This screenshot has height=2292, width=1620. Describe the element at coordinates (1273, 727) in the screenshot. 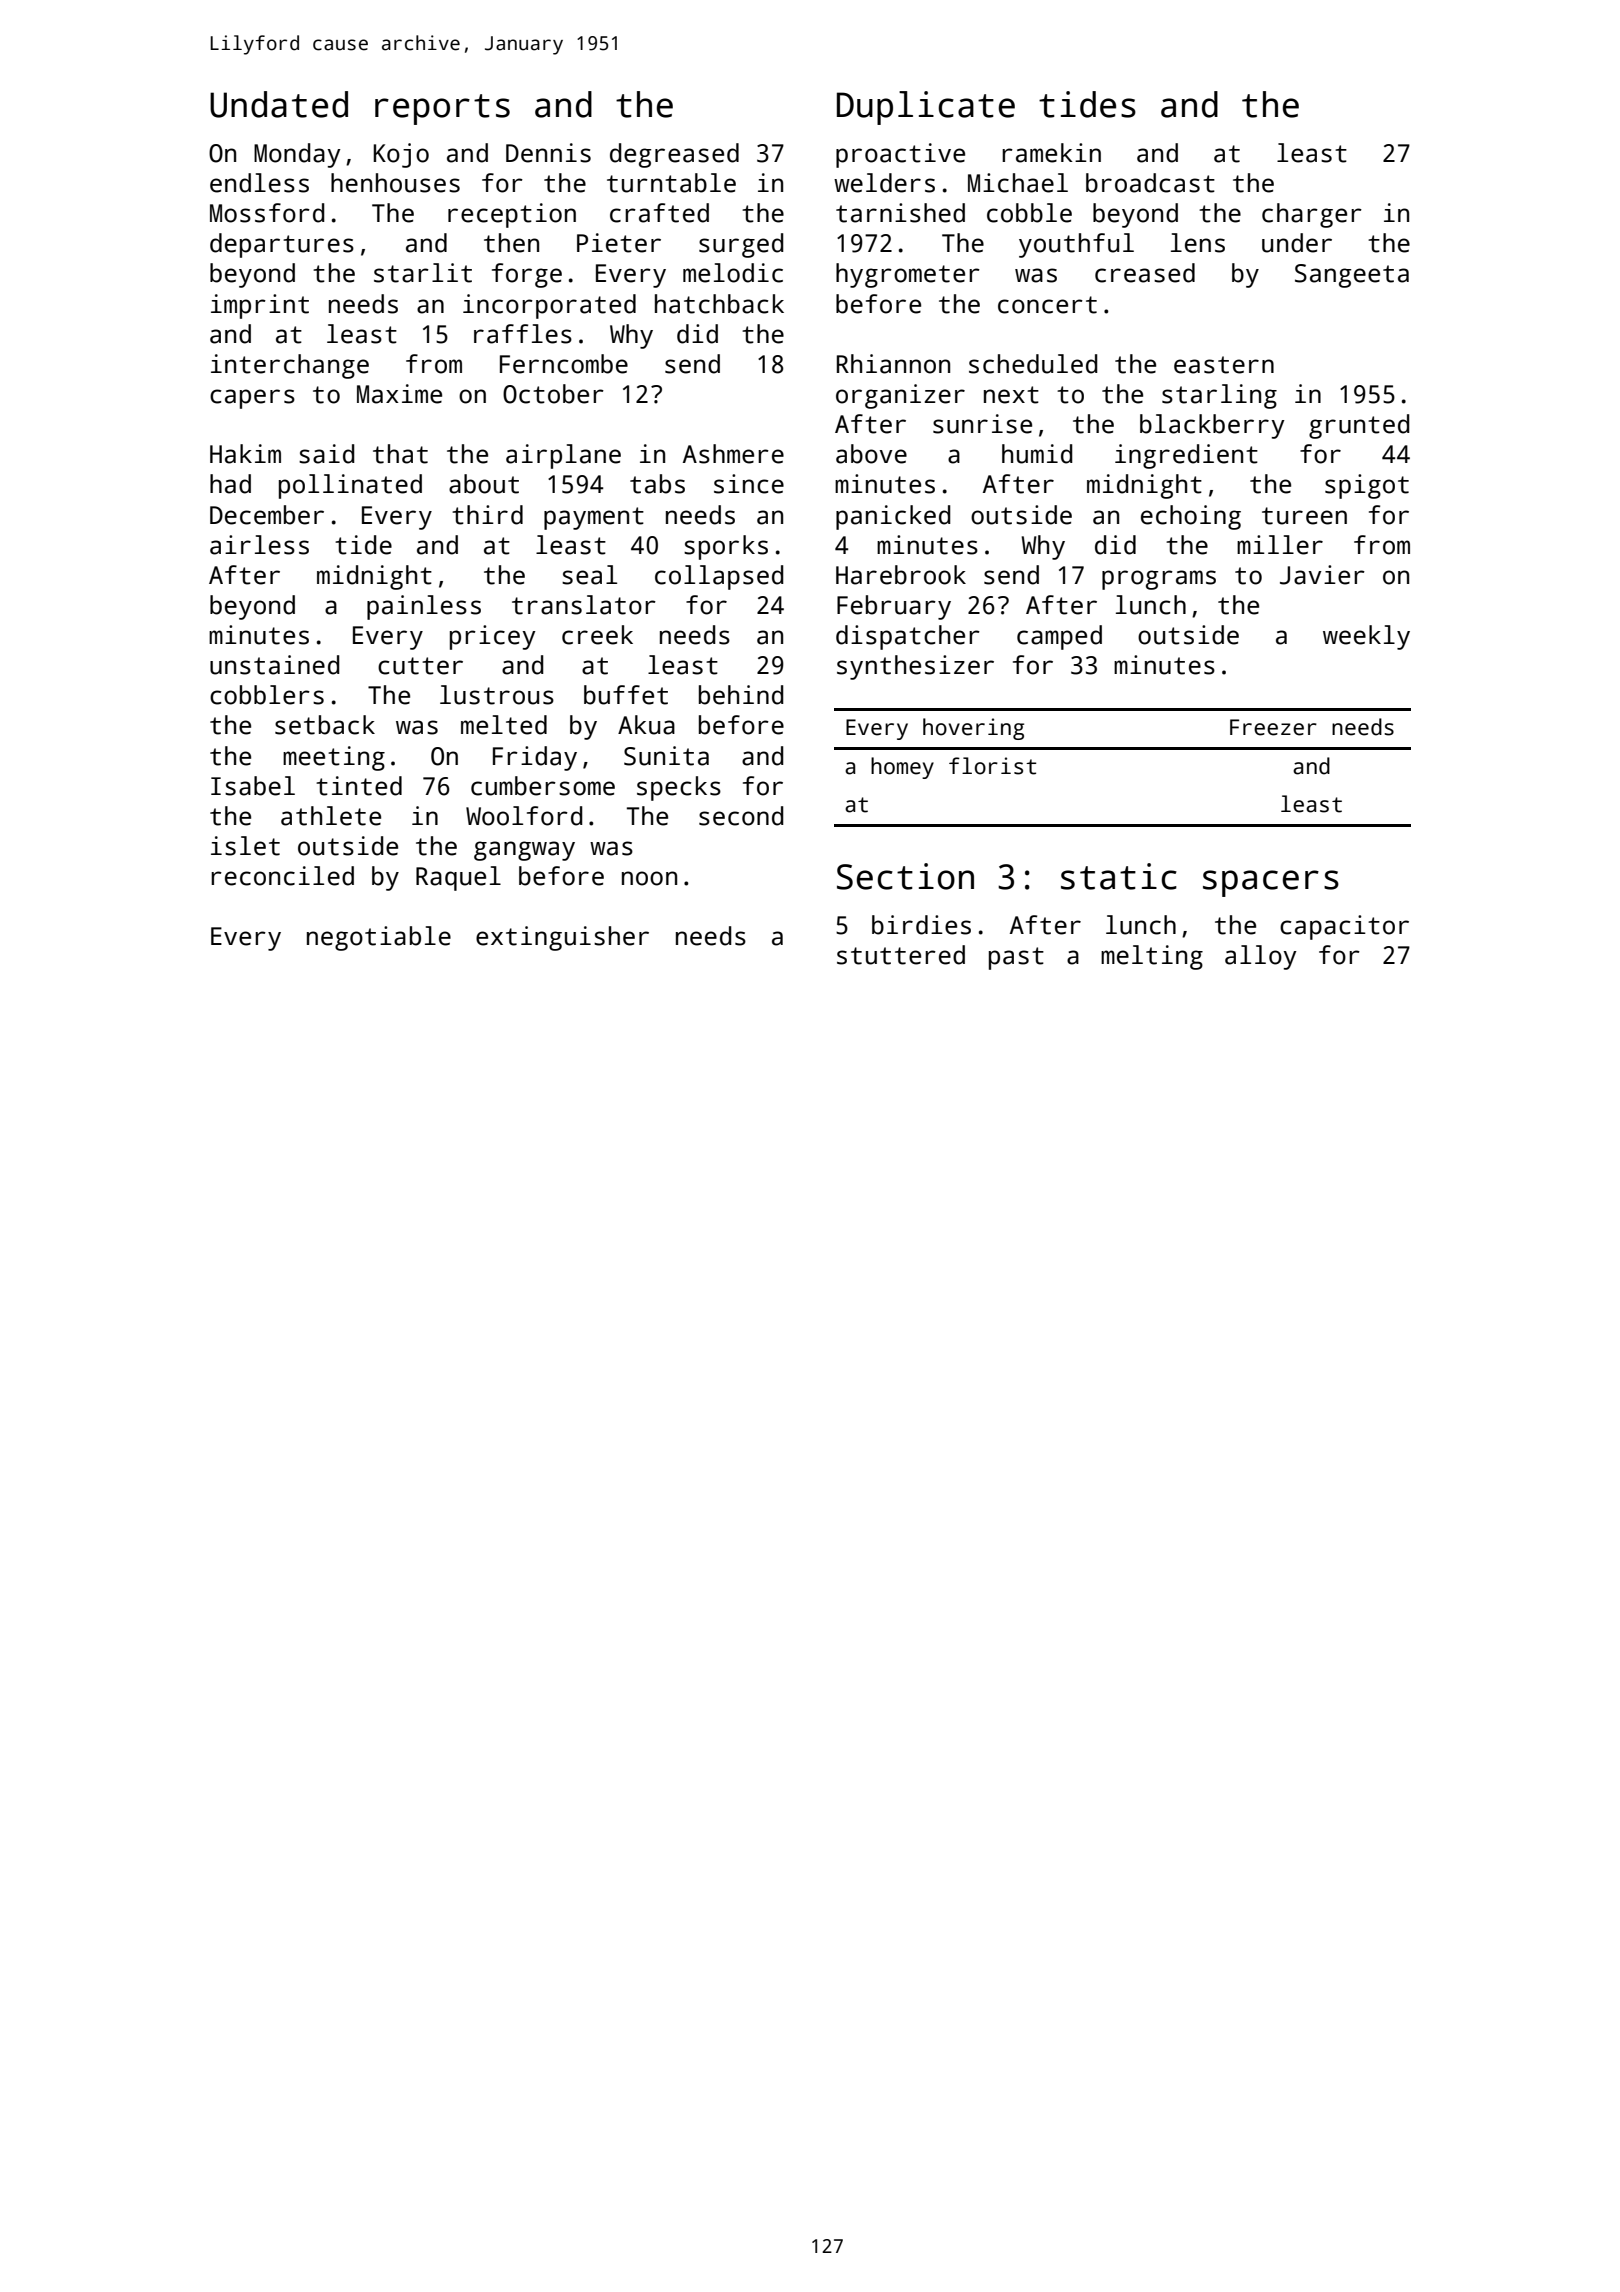

I see `Freezer` at that location.
